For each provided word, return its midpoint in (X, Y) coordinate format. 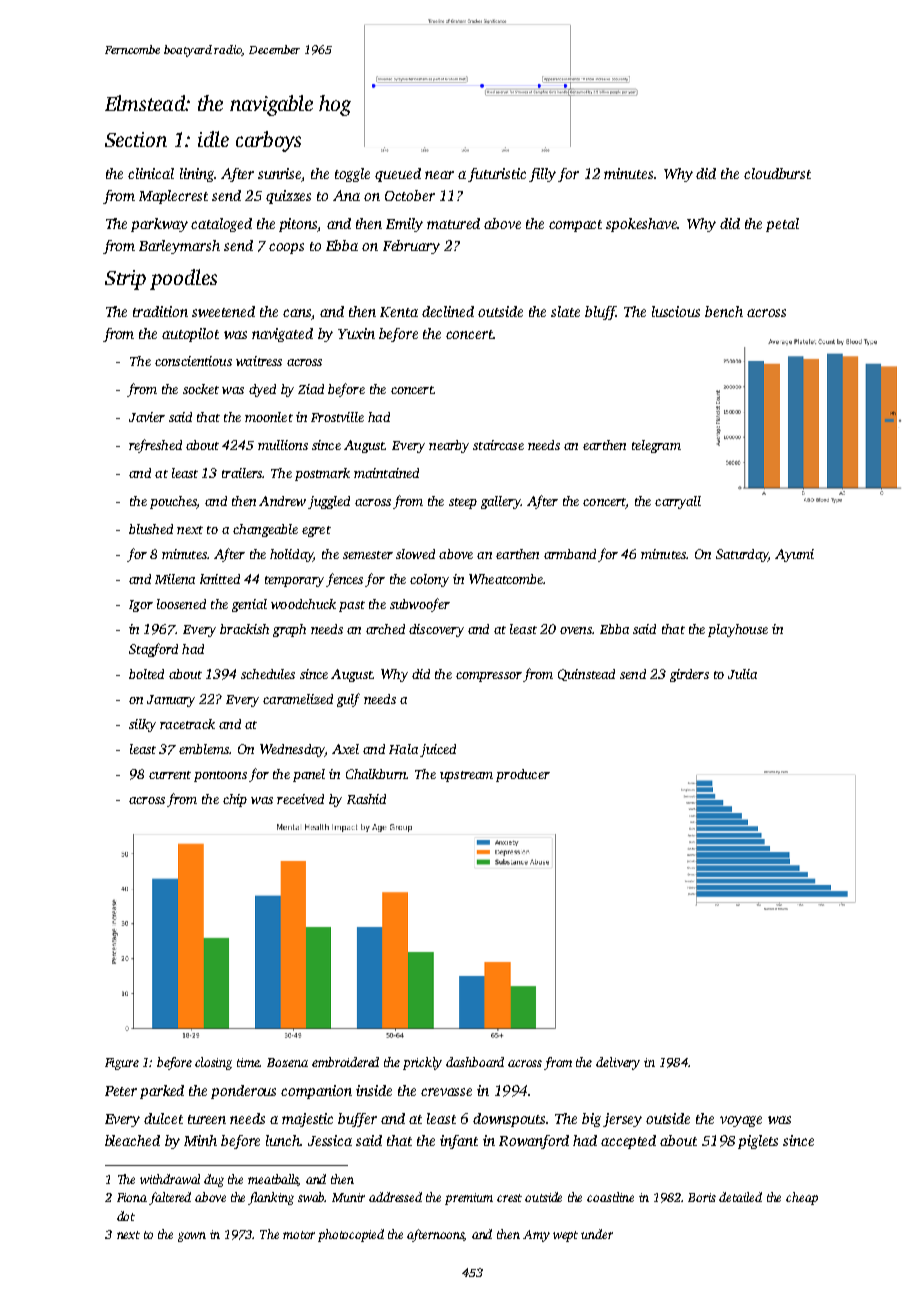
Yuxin (356, 333)
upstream (466, 776)
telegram (656, 446)
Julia (742, 674)
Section (136, 139)
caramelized (298, 699)
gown (192, 1237)
